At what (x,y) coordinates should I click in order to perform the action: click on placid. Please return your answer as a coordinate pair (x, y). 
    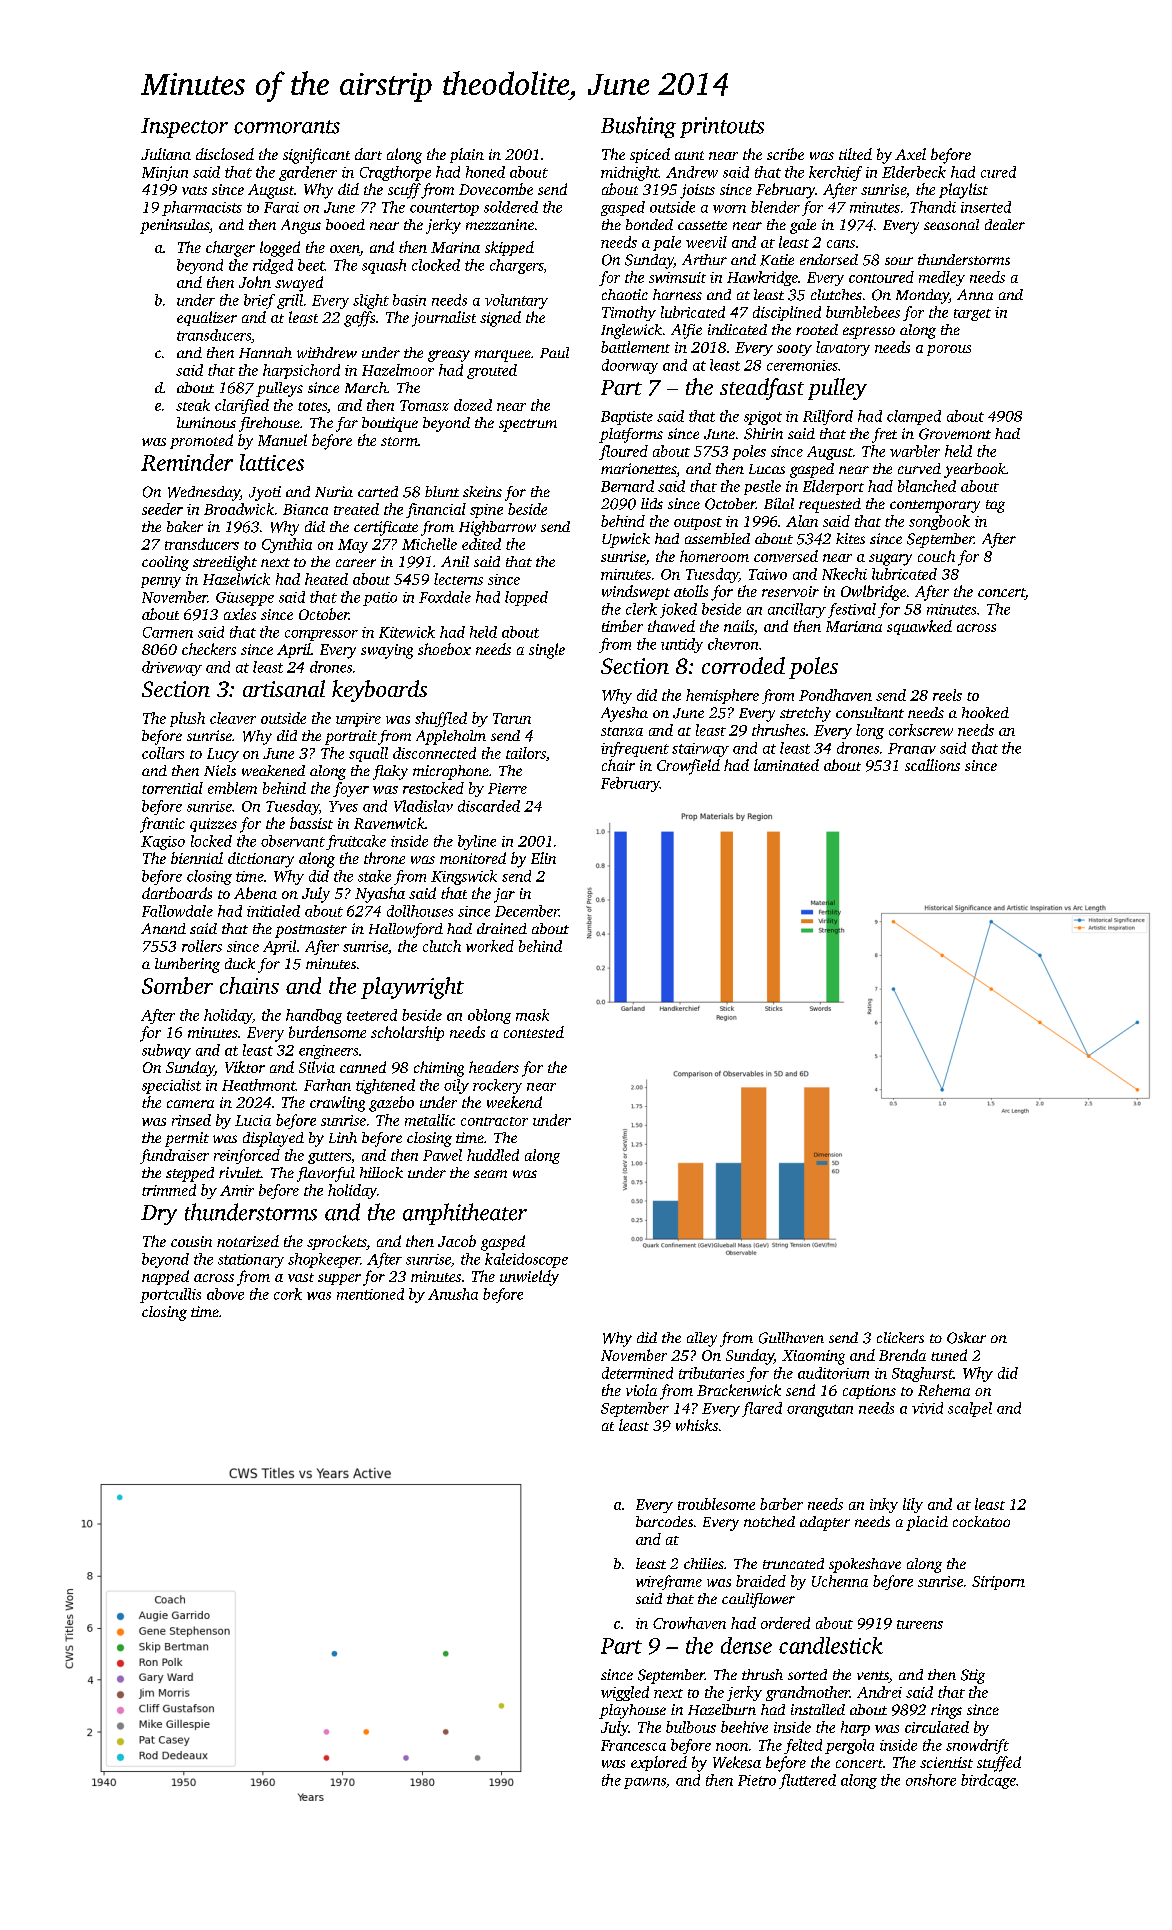
    Looking at the image, I should click on (927, 1523).
